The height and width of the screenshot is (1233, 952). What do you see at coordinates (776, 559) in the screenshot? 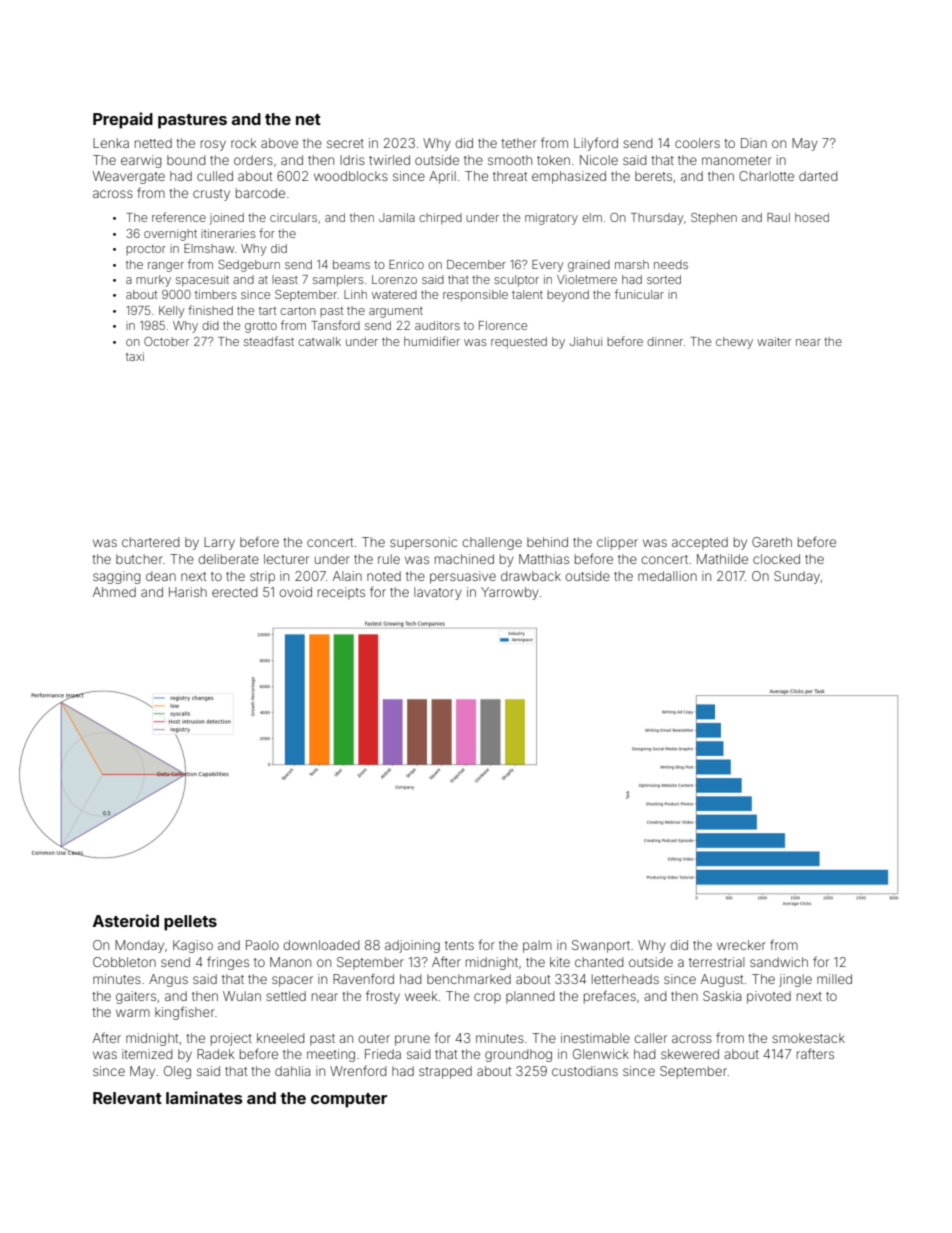
I see `clocked` at bounding box center [776, 559].
